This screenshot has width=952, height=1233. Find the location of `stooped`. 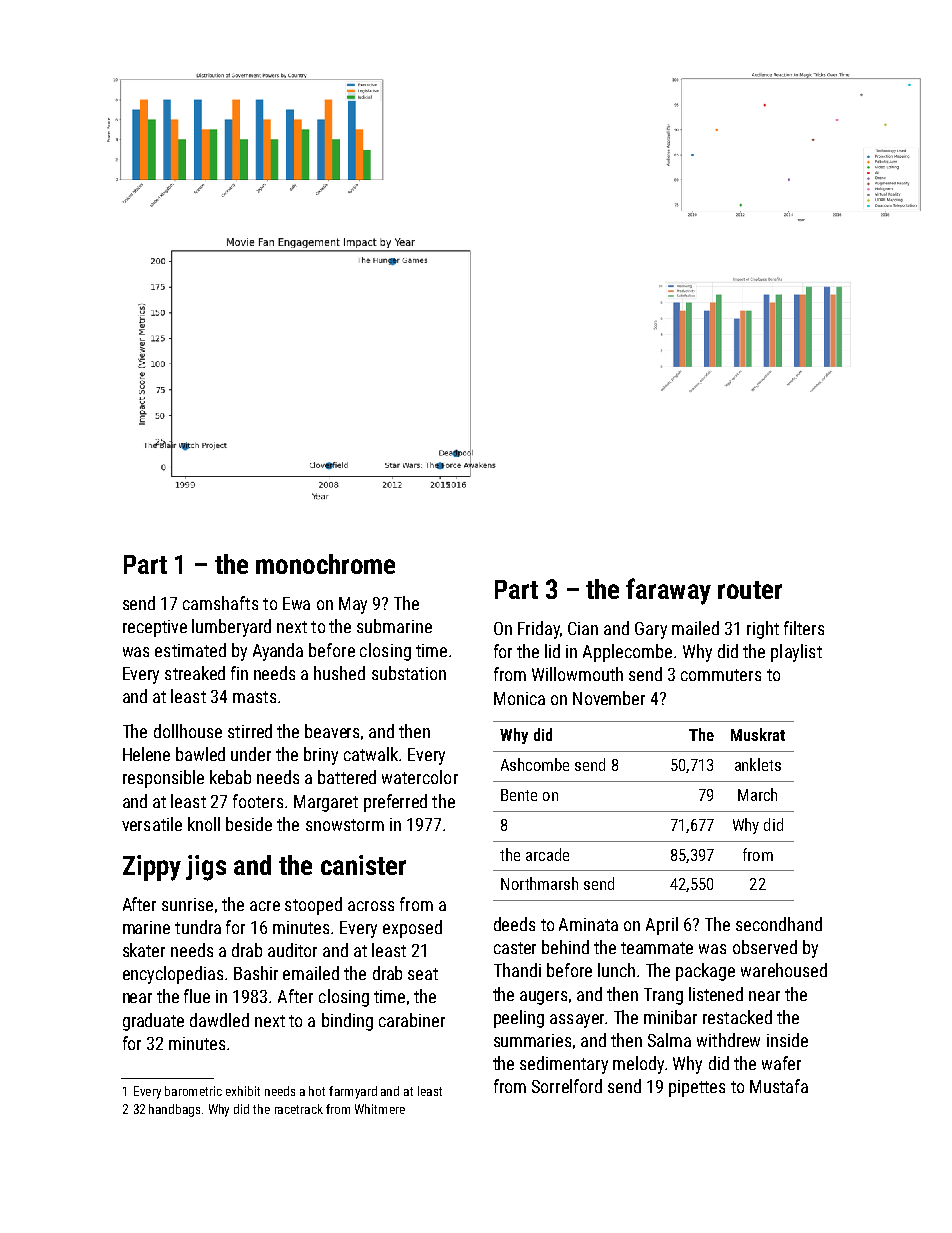

stooped is located at coordinates (313, 906).
